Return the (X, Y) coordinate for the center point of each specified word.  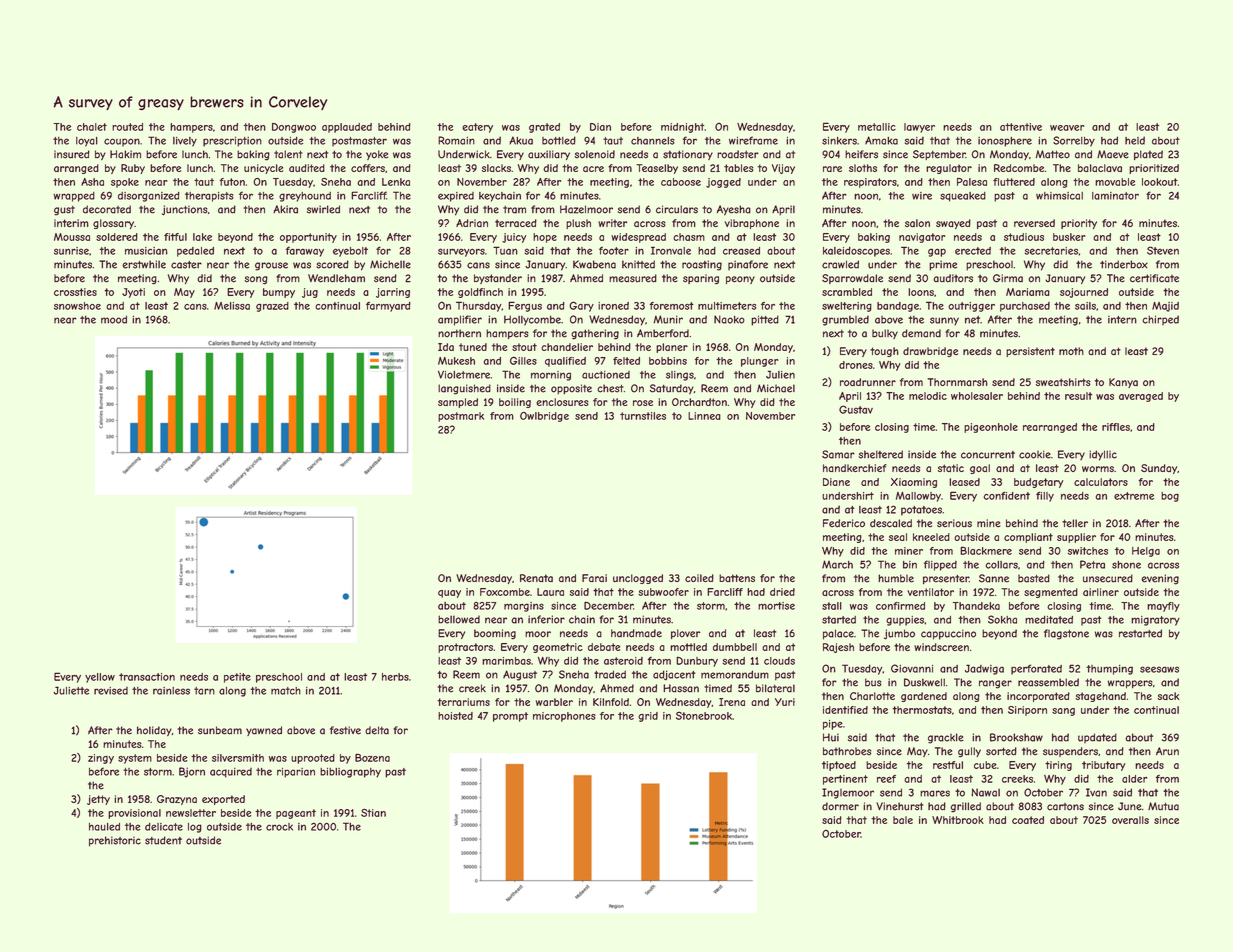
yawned (264, 731)
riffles (1116, 427)
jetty (98, 800)
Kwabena (594, 264)
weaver (1067, 128)
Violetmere (464, 375)
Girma (1008, 278)
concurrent (988, 455)
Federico (844, 523)
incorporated (1038, 697)
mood (114, 319)
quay (449, 594)
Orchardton (699, 402)
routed (127, 127)
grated (544, 128)
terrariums (463, 702)
